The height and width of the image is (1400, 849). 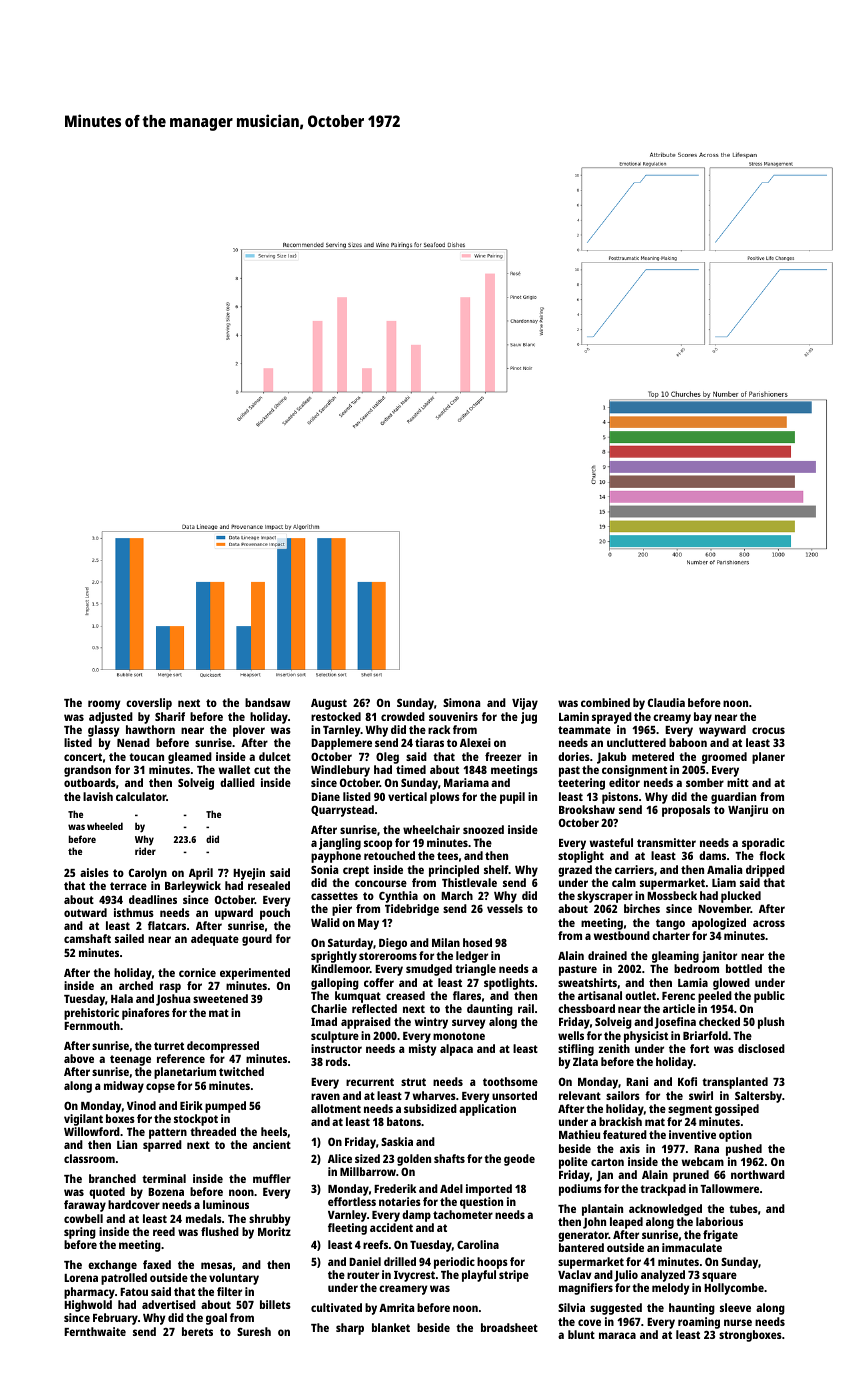 What do you see at coordinates (692, 1134) in the image?
I see `inventive` at bounding box center [692, 1134].
